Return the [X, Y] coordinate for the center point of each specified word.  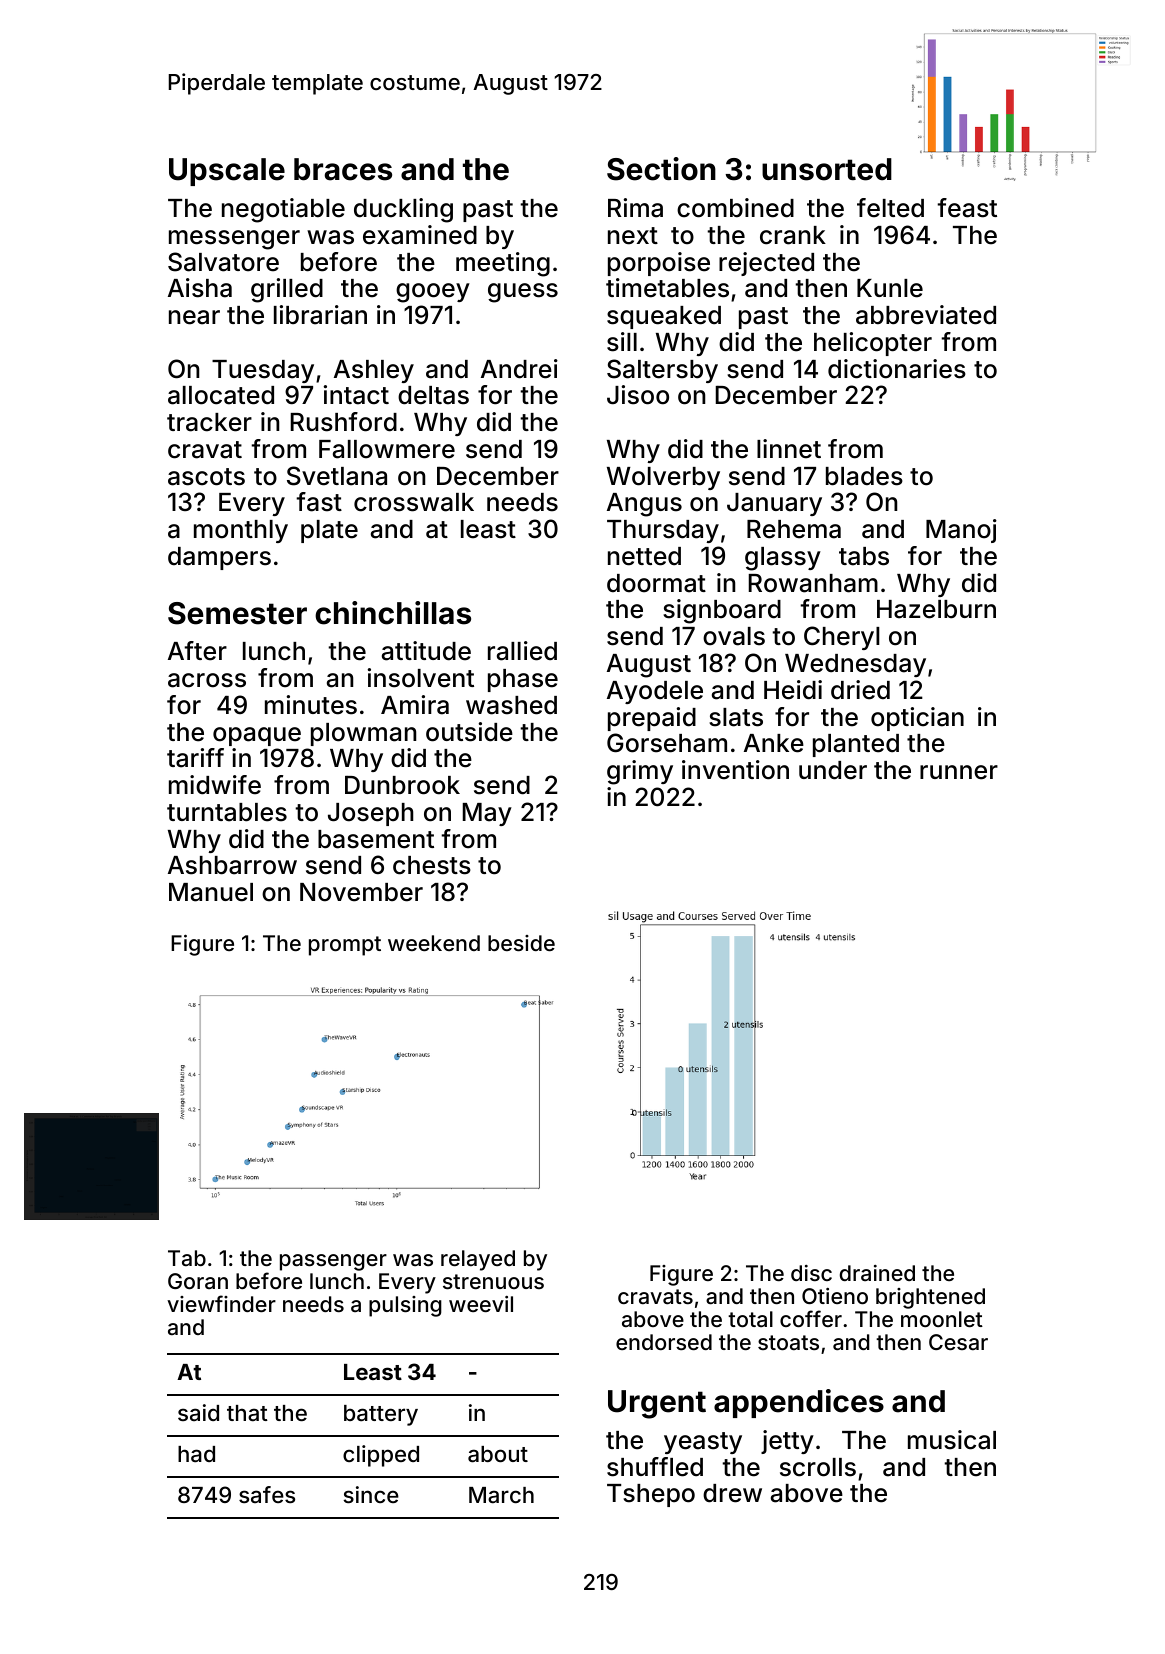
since [371, 1494]
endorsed [664, 1342]
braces [343, 169]
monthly [241, 531]
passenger [333, 1262]
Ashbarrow [232, 865]
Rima [635, 208]
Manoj [961, 531]
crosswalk [414, 502]
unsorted [827, 169]
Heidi [793, 690]
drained [877, 1273]
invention [735, 770]
